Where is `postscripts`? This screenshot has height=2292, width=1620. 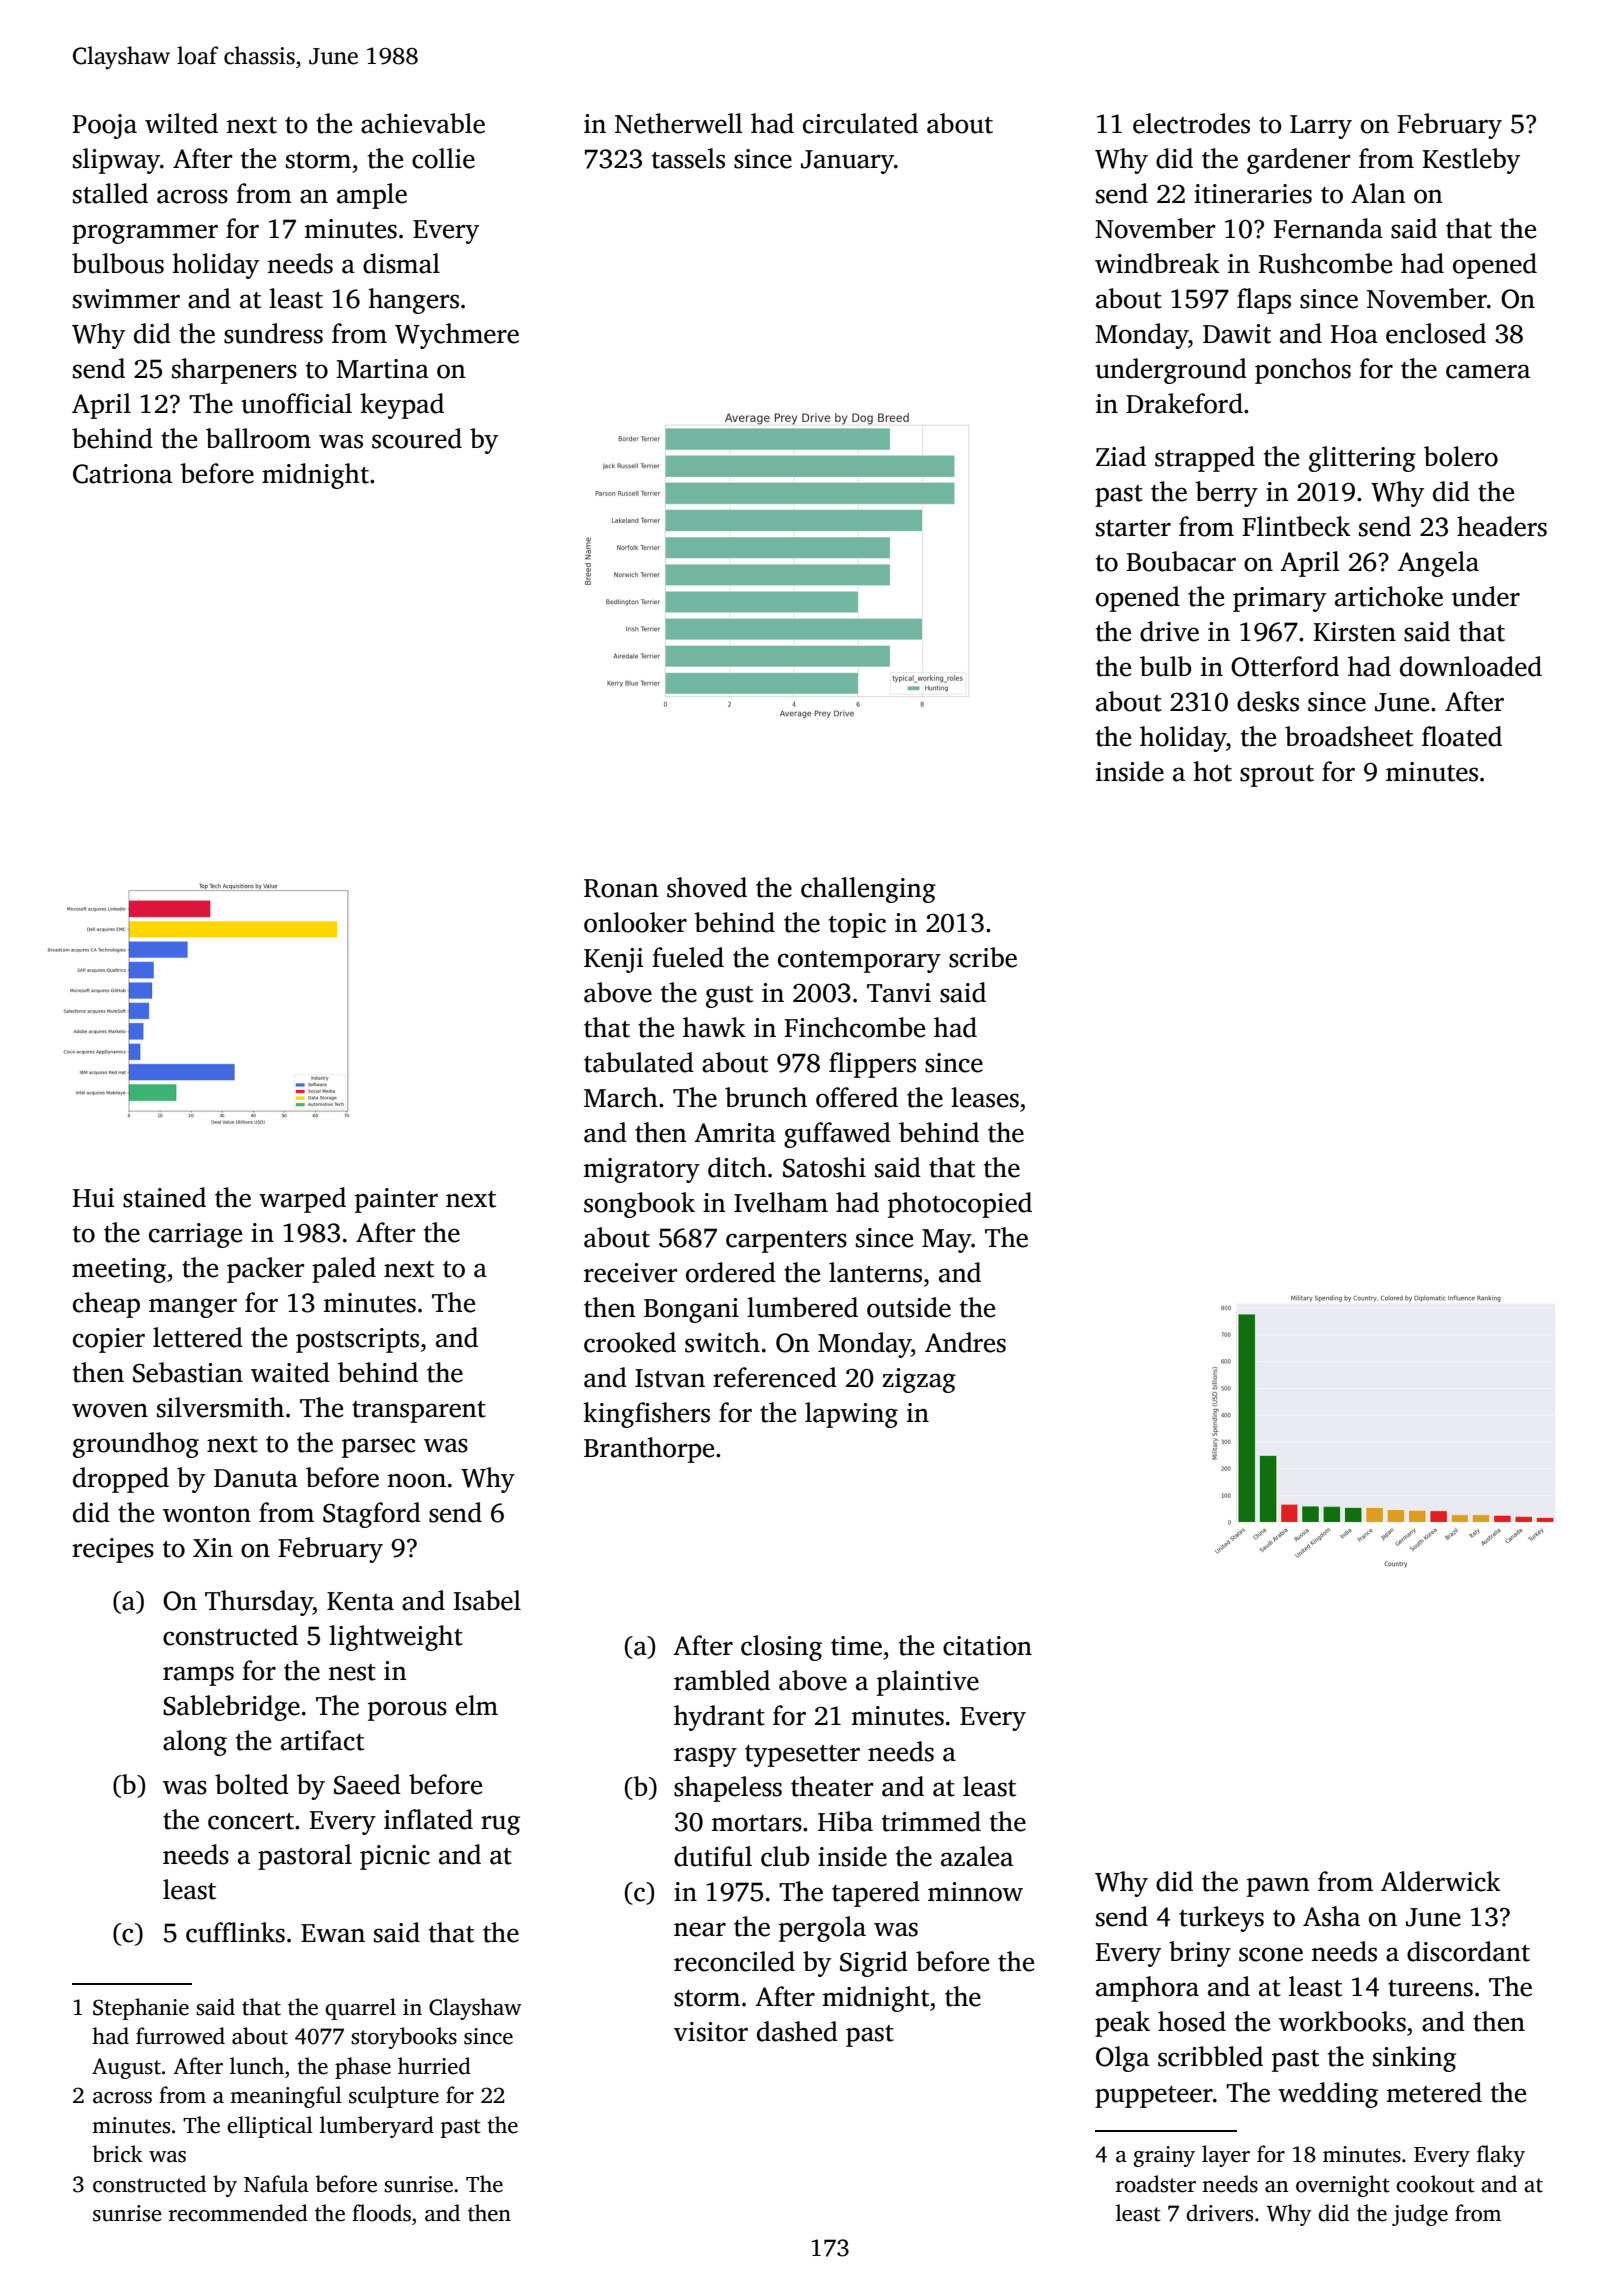 postscripts is located at coordinates (357, 1340).
